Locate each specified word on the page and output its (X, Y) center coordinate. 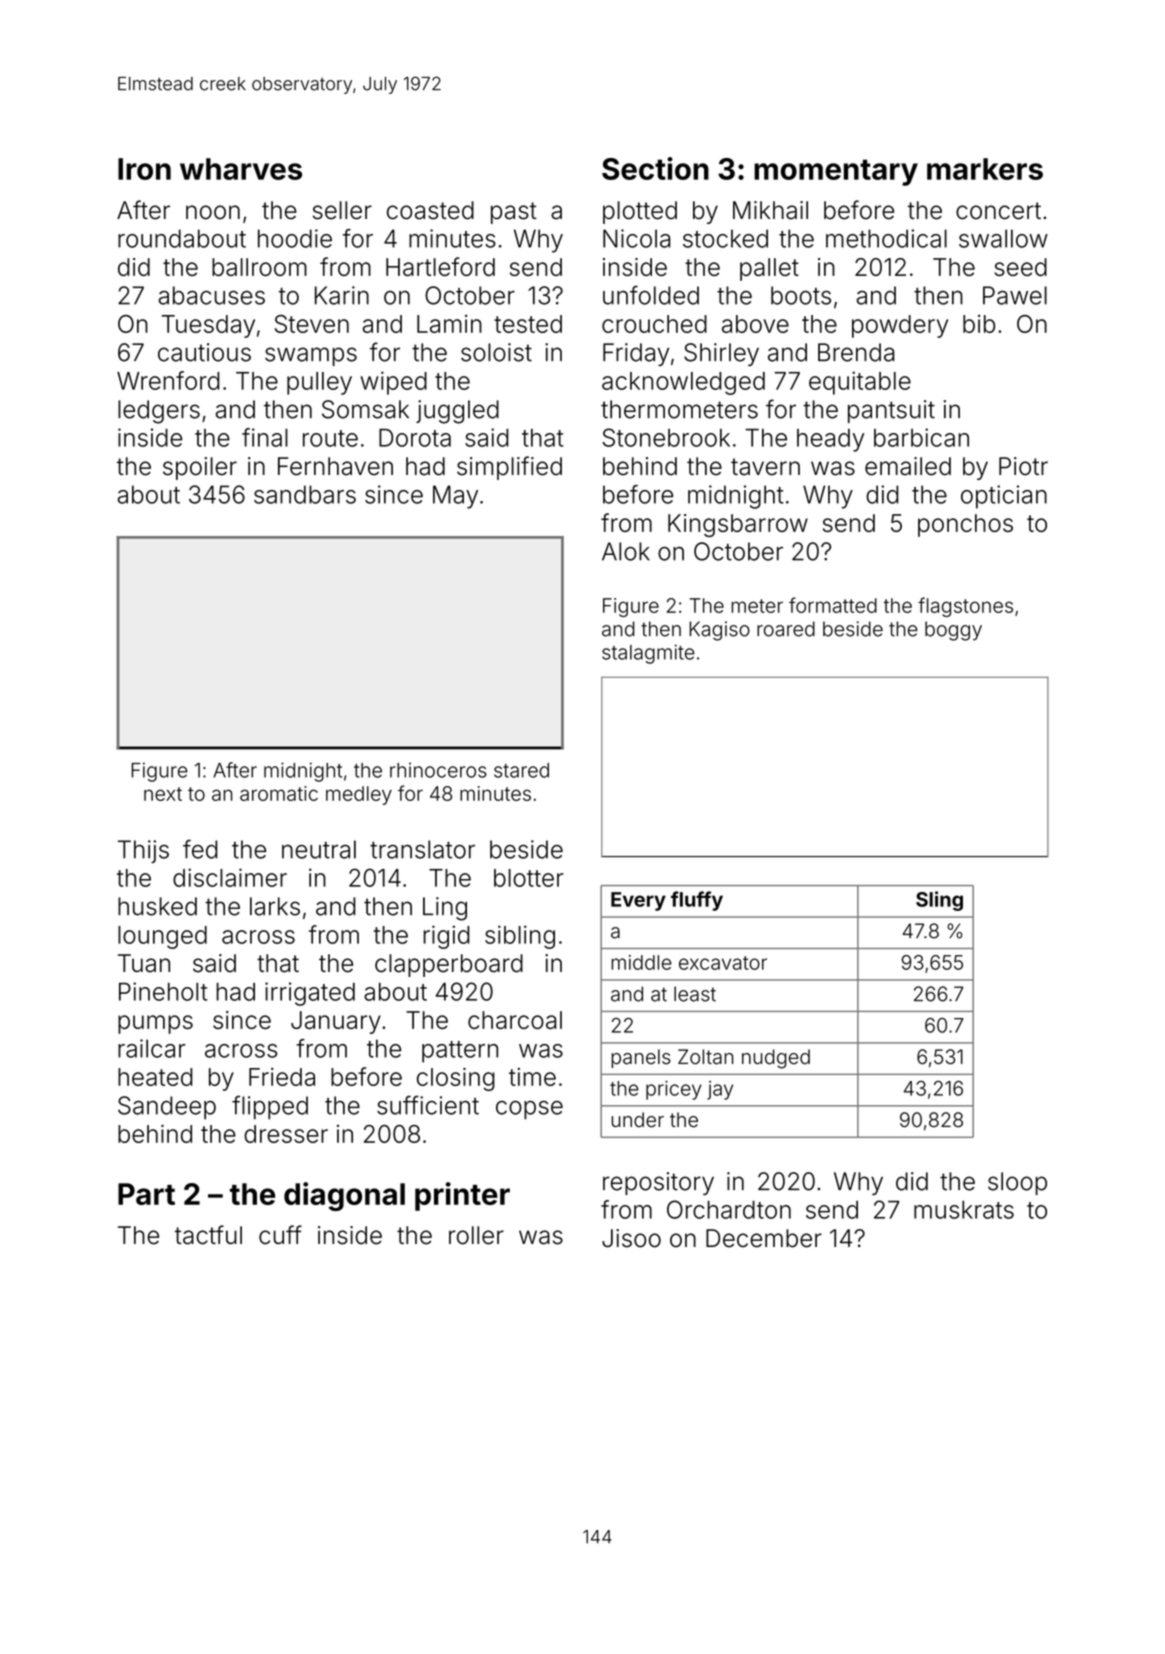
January (336, 1022)
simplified (509, 468)
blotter (528, 878)
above (755, 324)
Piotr (1023, 466)
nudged (776, 1059)
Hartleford (440, 266)
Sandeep (167, 1107)
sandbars (305, 494)
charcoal (515, 1020)
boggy (953, 631)
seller (342, 210)
